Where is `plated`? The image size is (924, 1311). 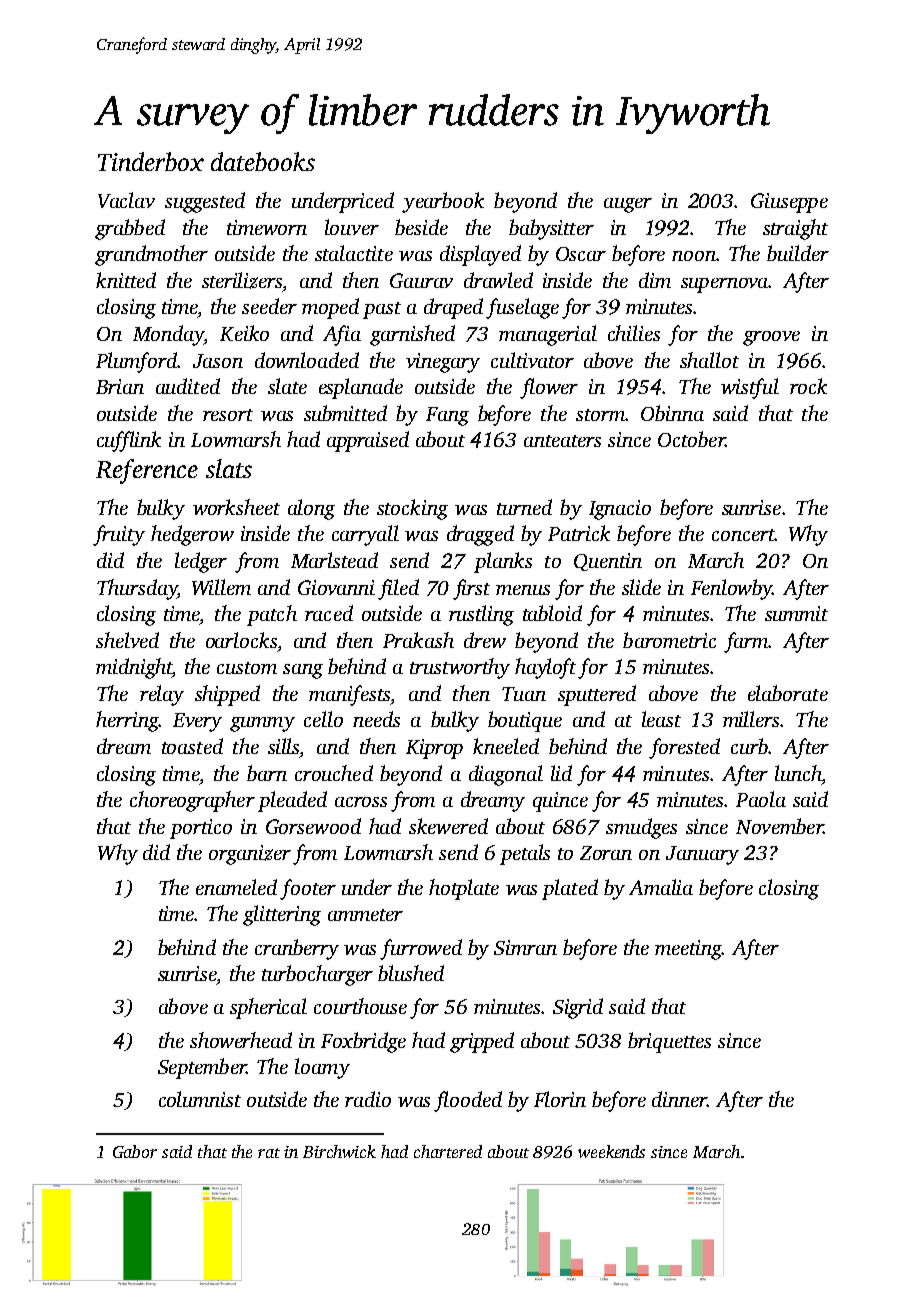 plated is located at coordinates (570, 889).
